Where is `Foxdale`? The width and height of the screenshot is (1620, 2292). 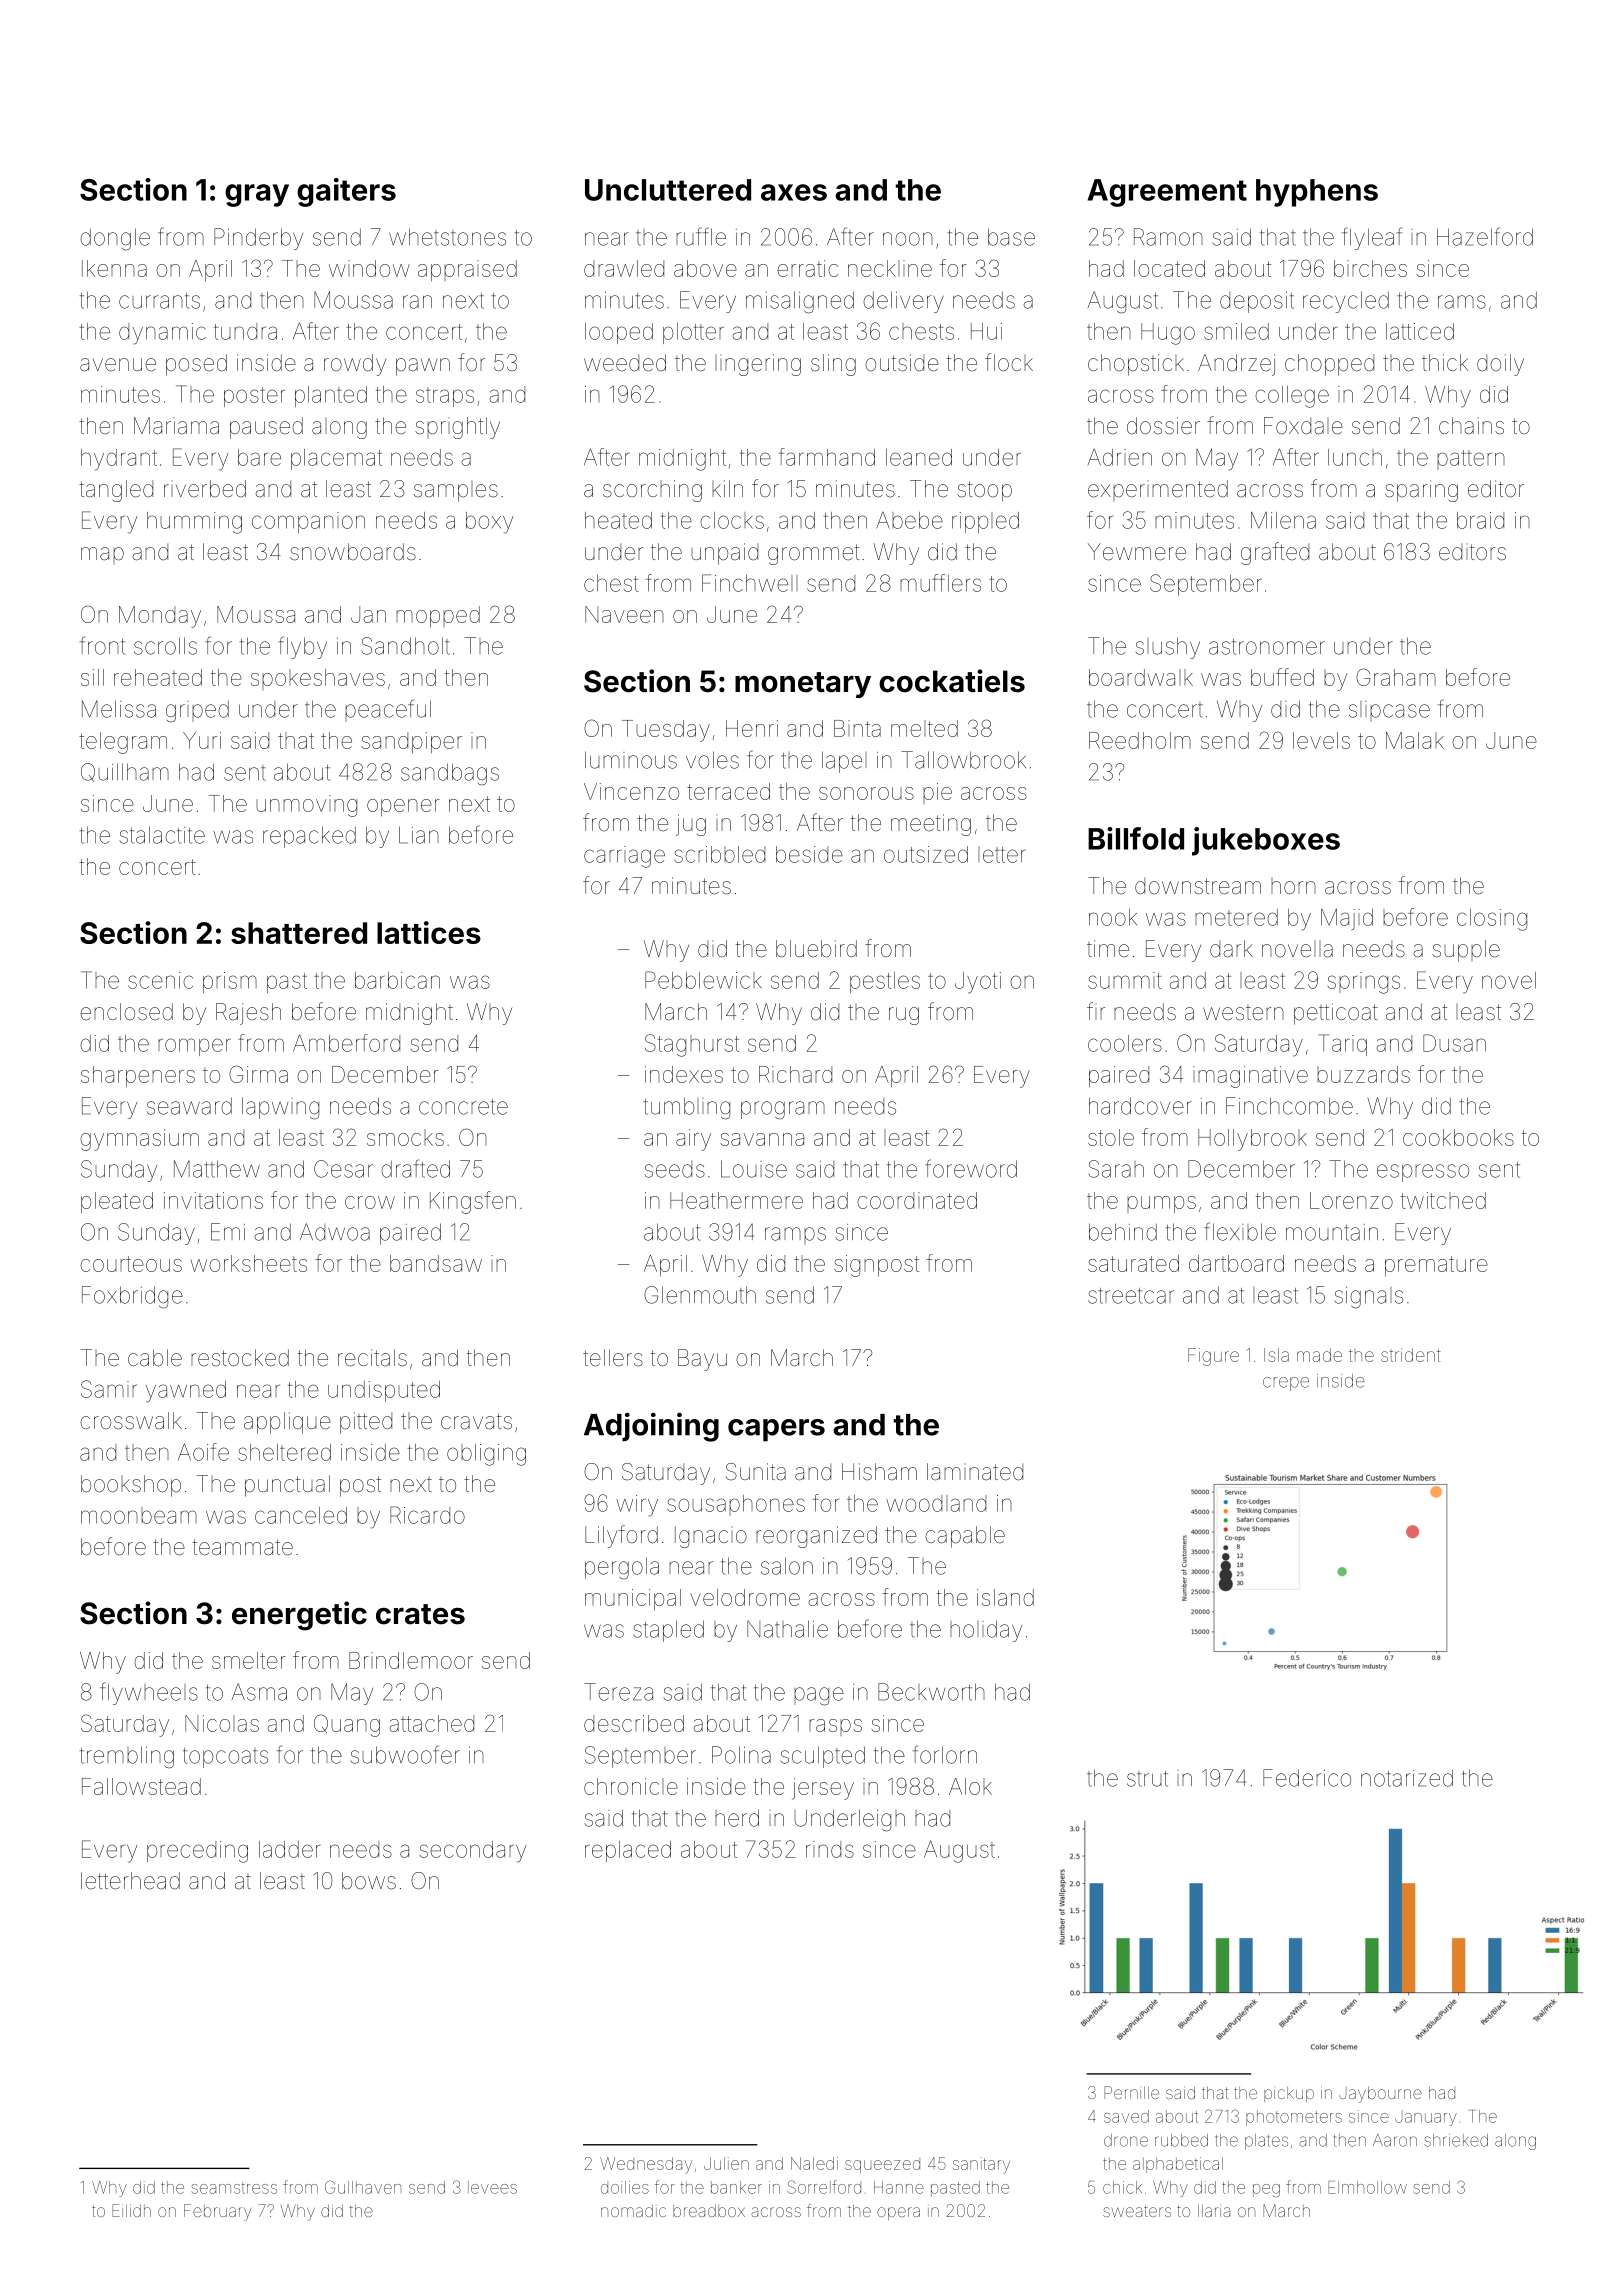 Foxdale is located at coordinates (1303, 426).
